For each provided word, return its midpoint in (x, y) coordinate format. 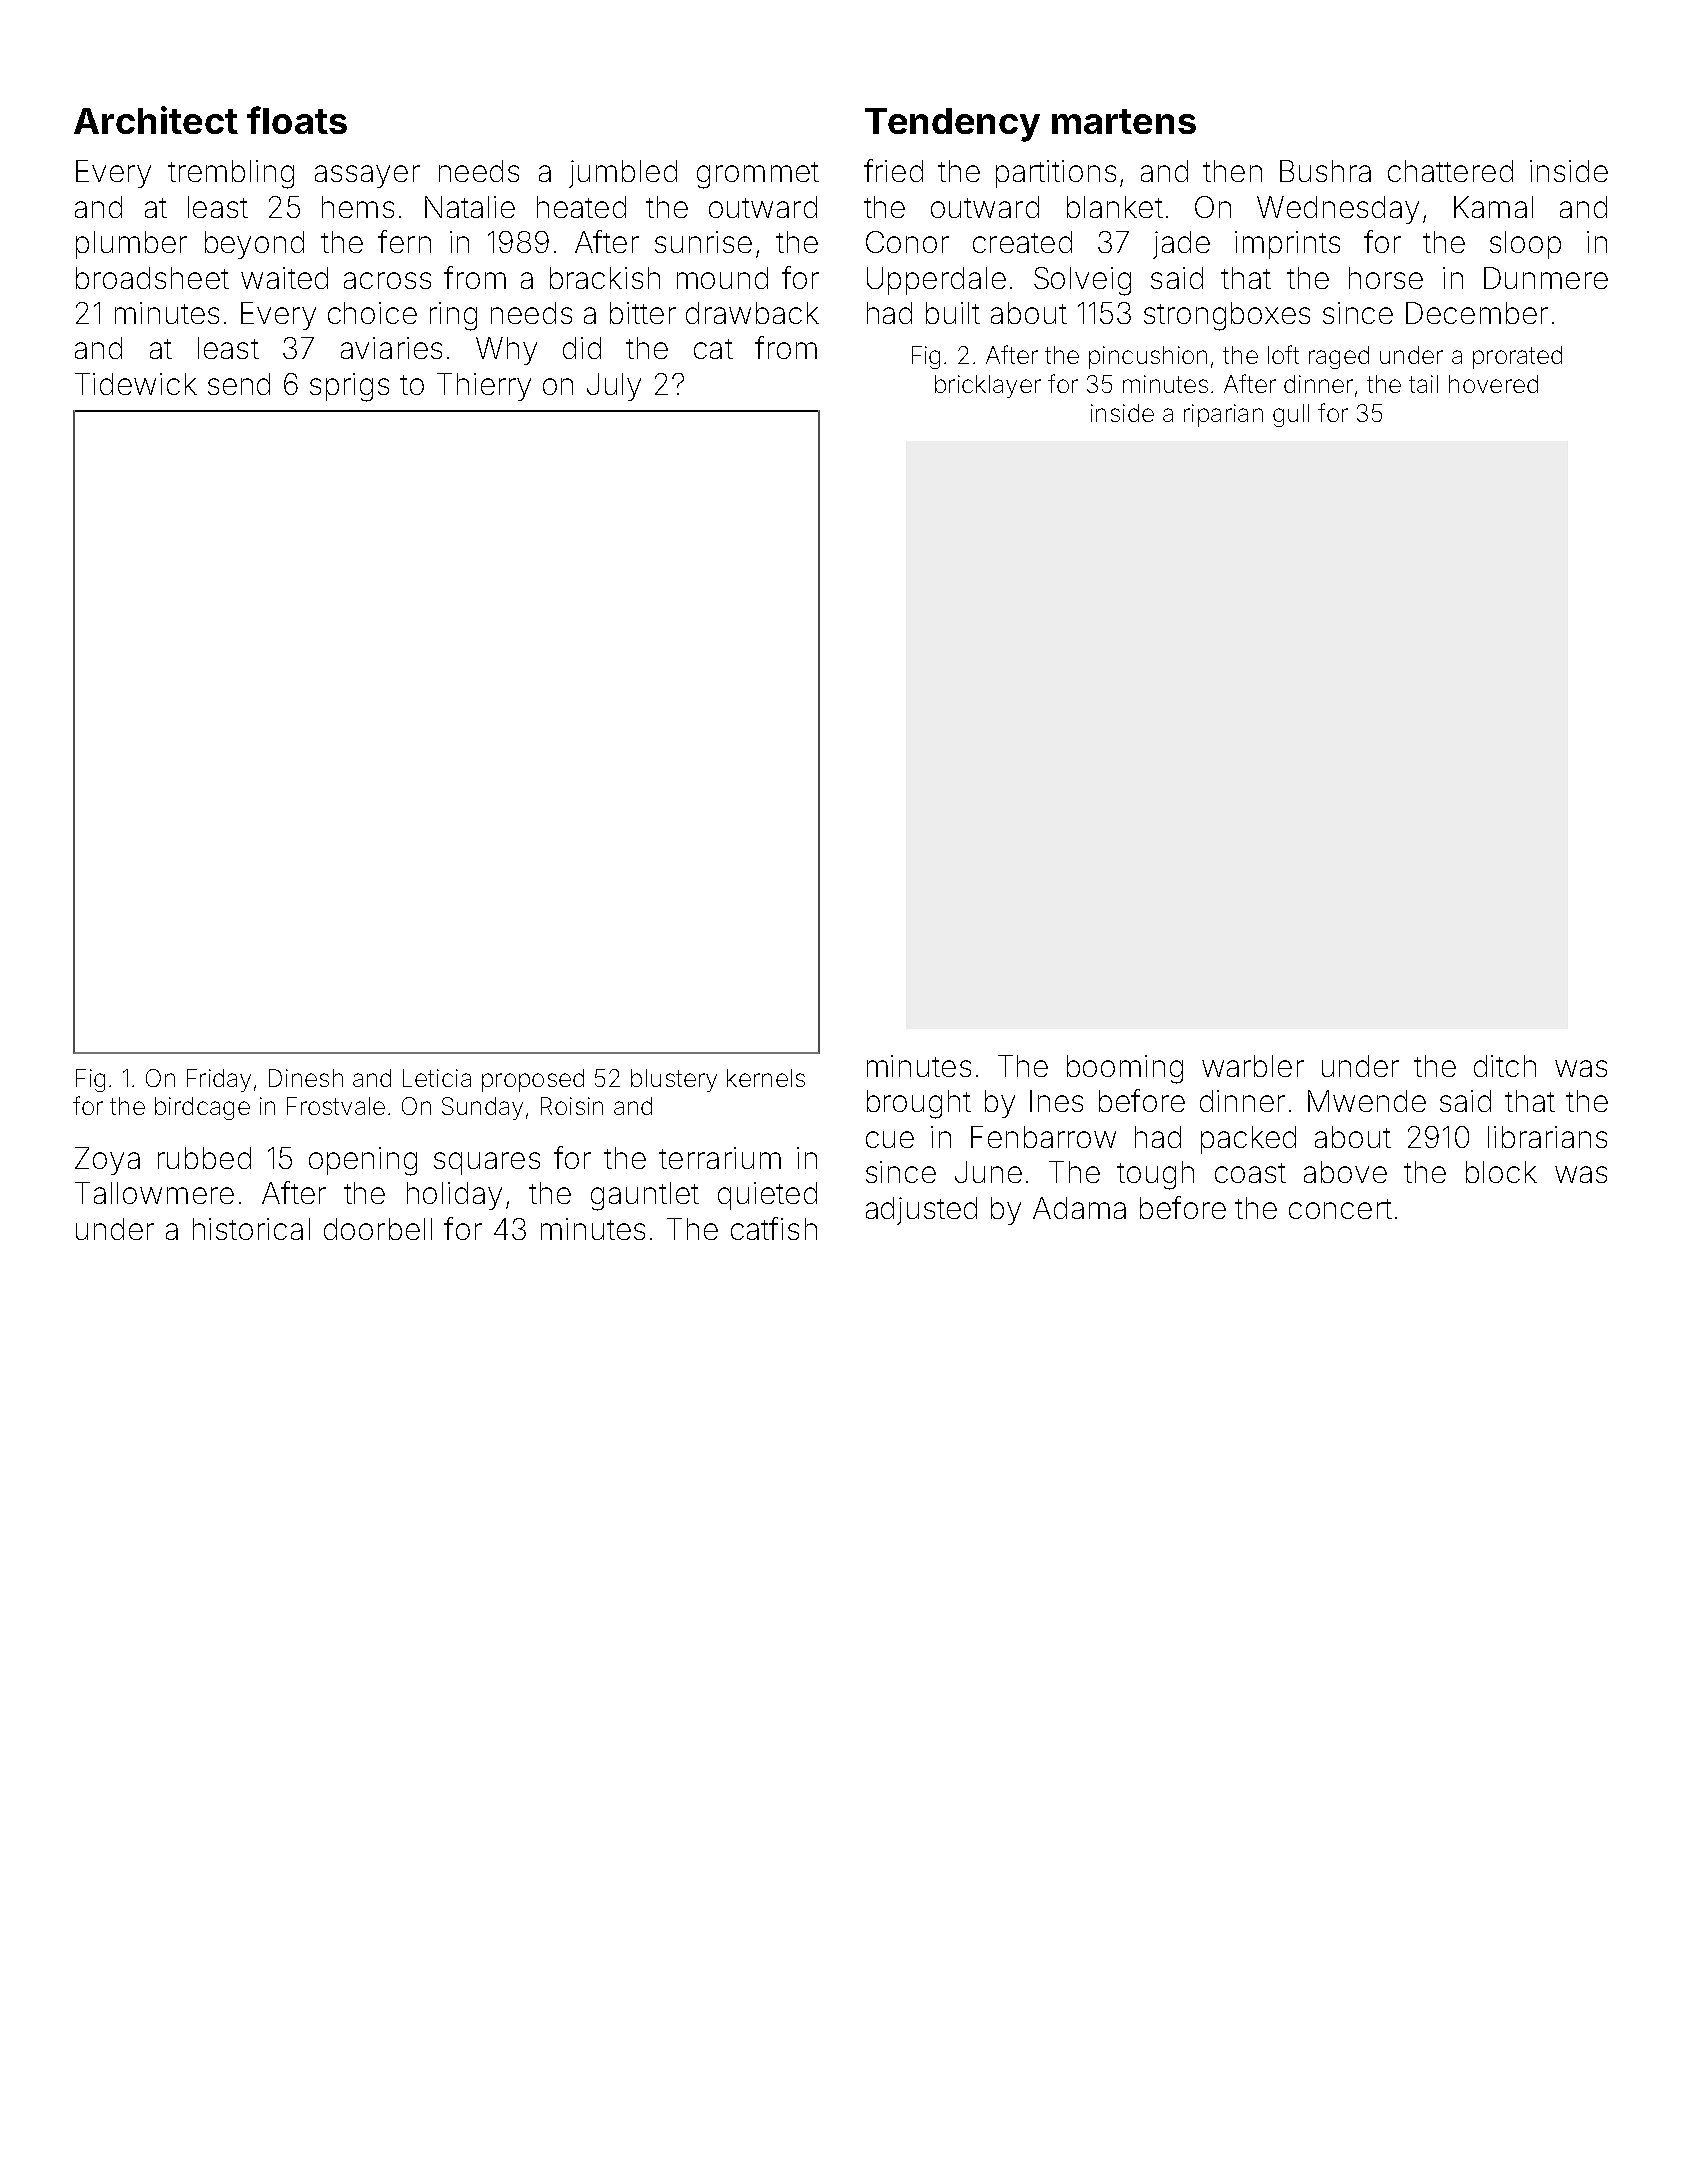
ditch (1505, 1066)
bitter (643, 313)
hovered (1493, 384)
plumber (131, 245)
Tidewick (136, 384)
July (614, 387)
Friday (219, 1080)
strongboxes (1227, 316)
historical (251, 1229)
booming (1125, 1069)
